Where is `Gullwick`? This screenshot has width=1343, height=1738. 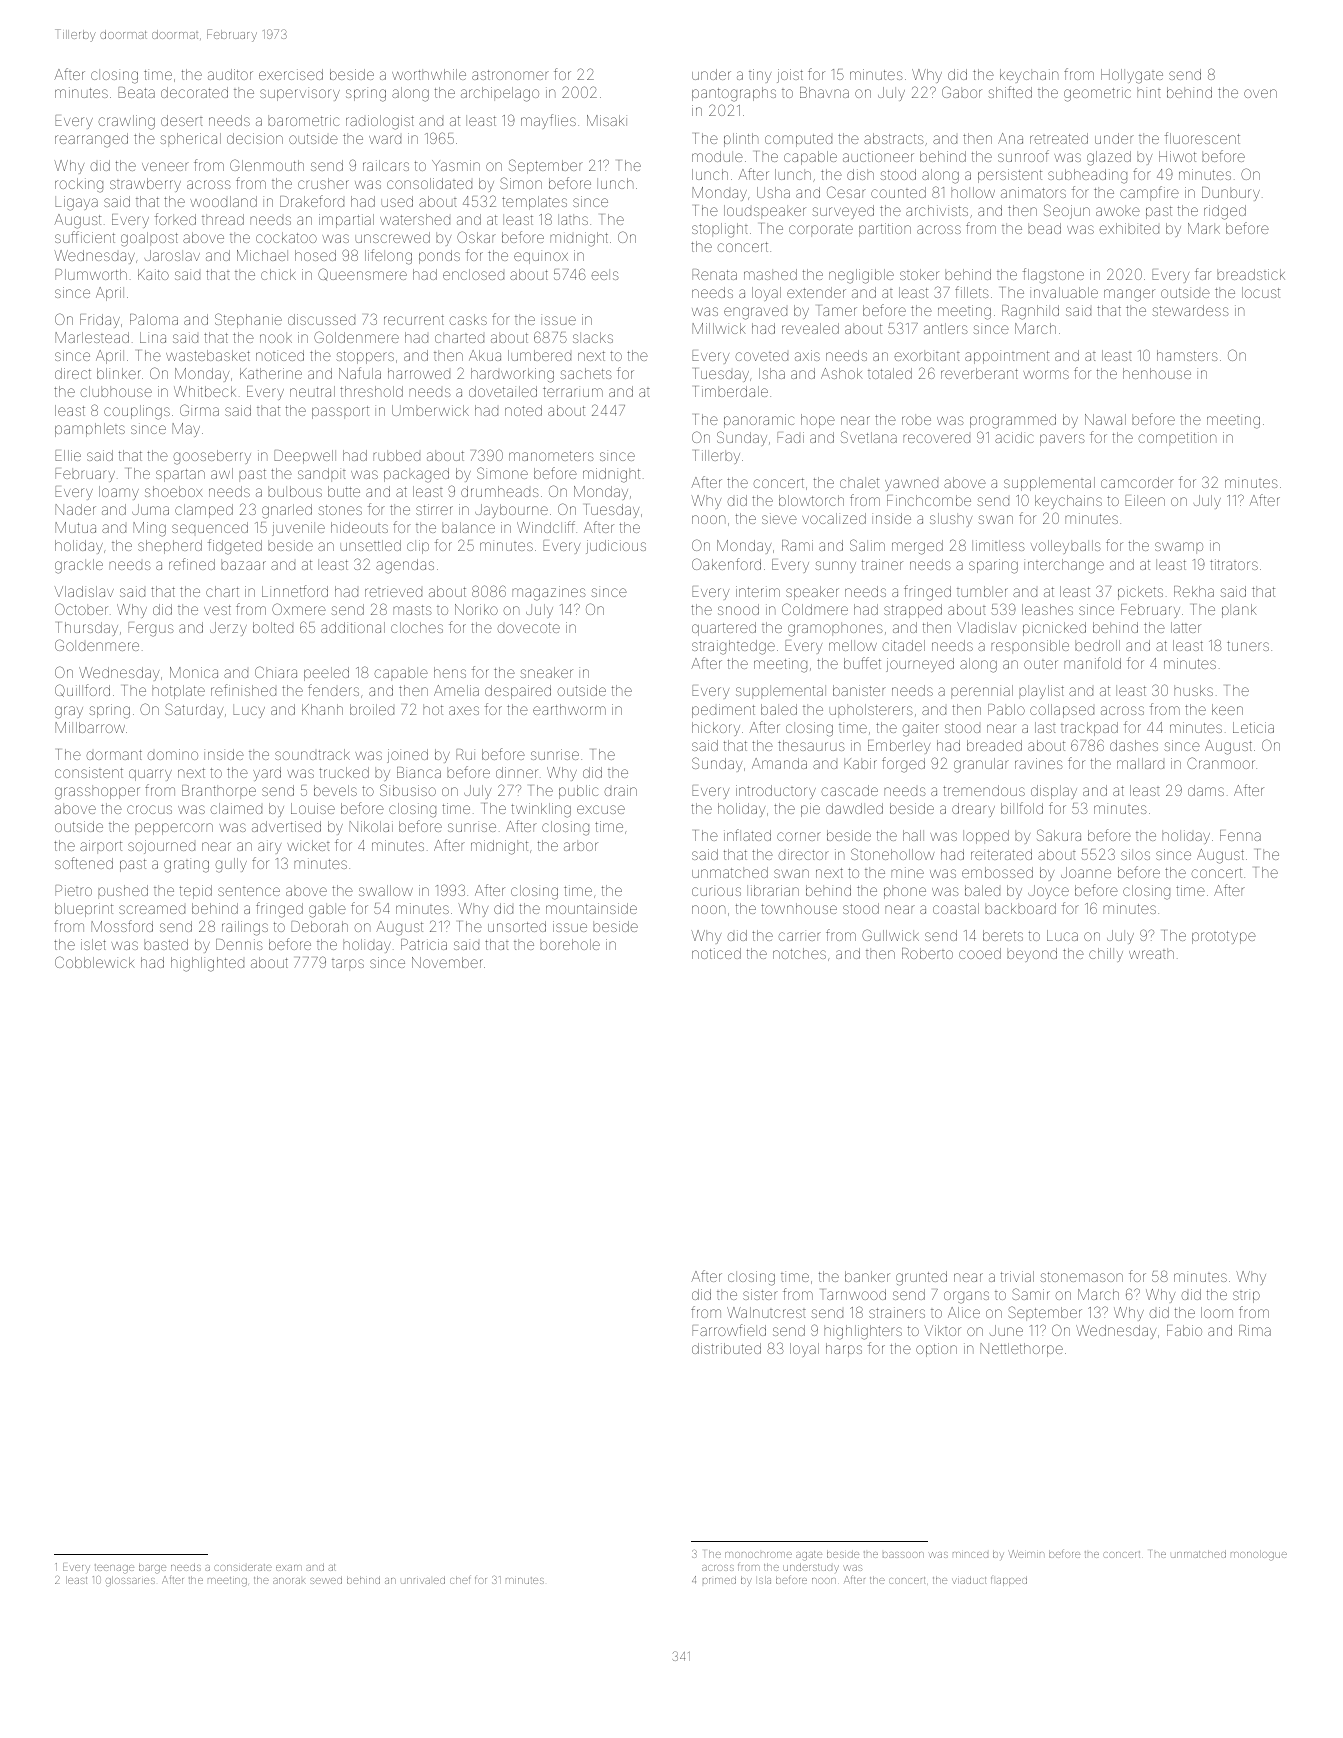 Gullwick is located at coordinates (890, 935).
